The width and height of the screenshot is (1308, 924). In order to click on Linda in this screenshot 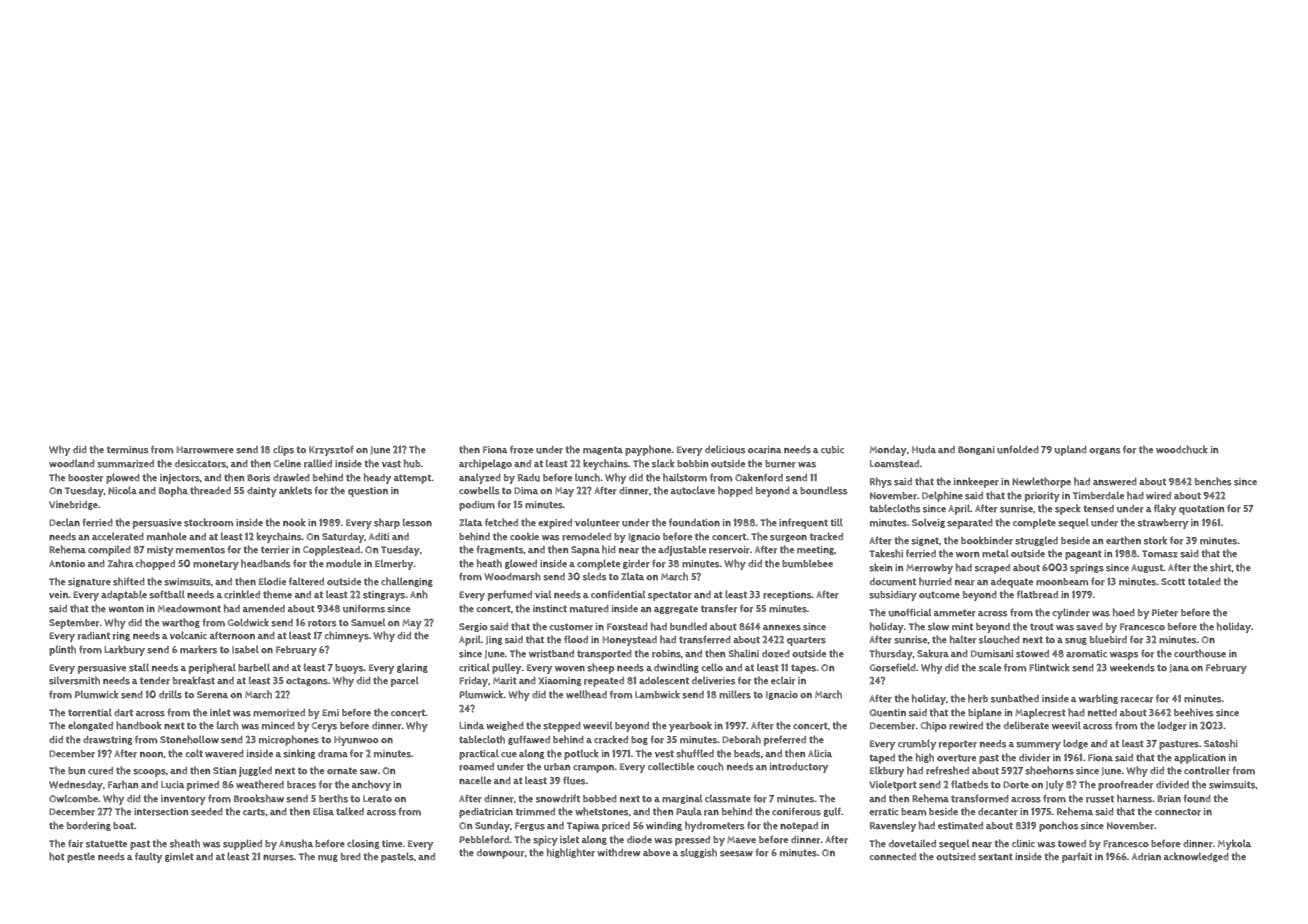, I will do `click(471, 725)`.
